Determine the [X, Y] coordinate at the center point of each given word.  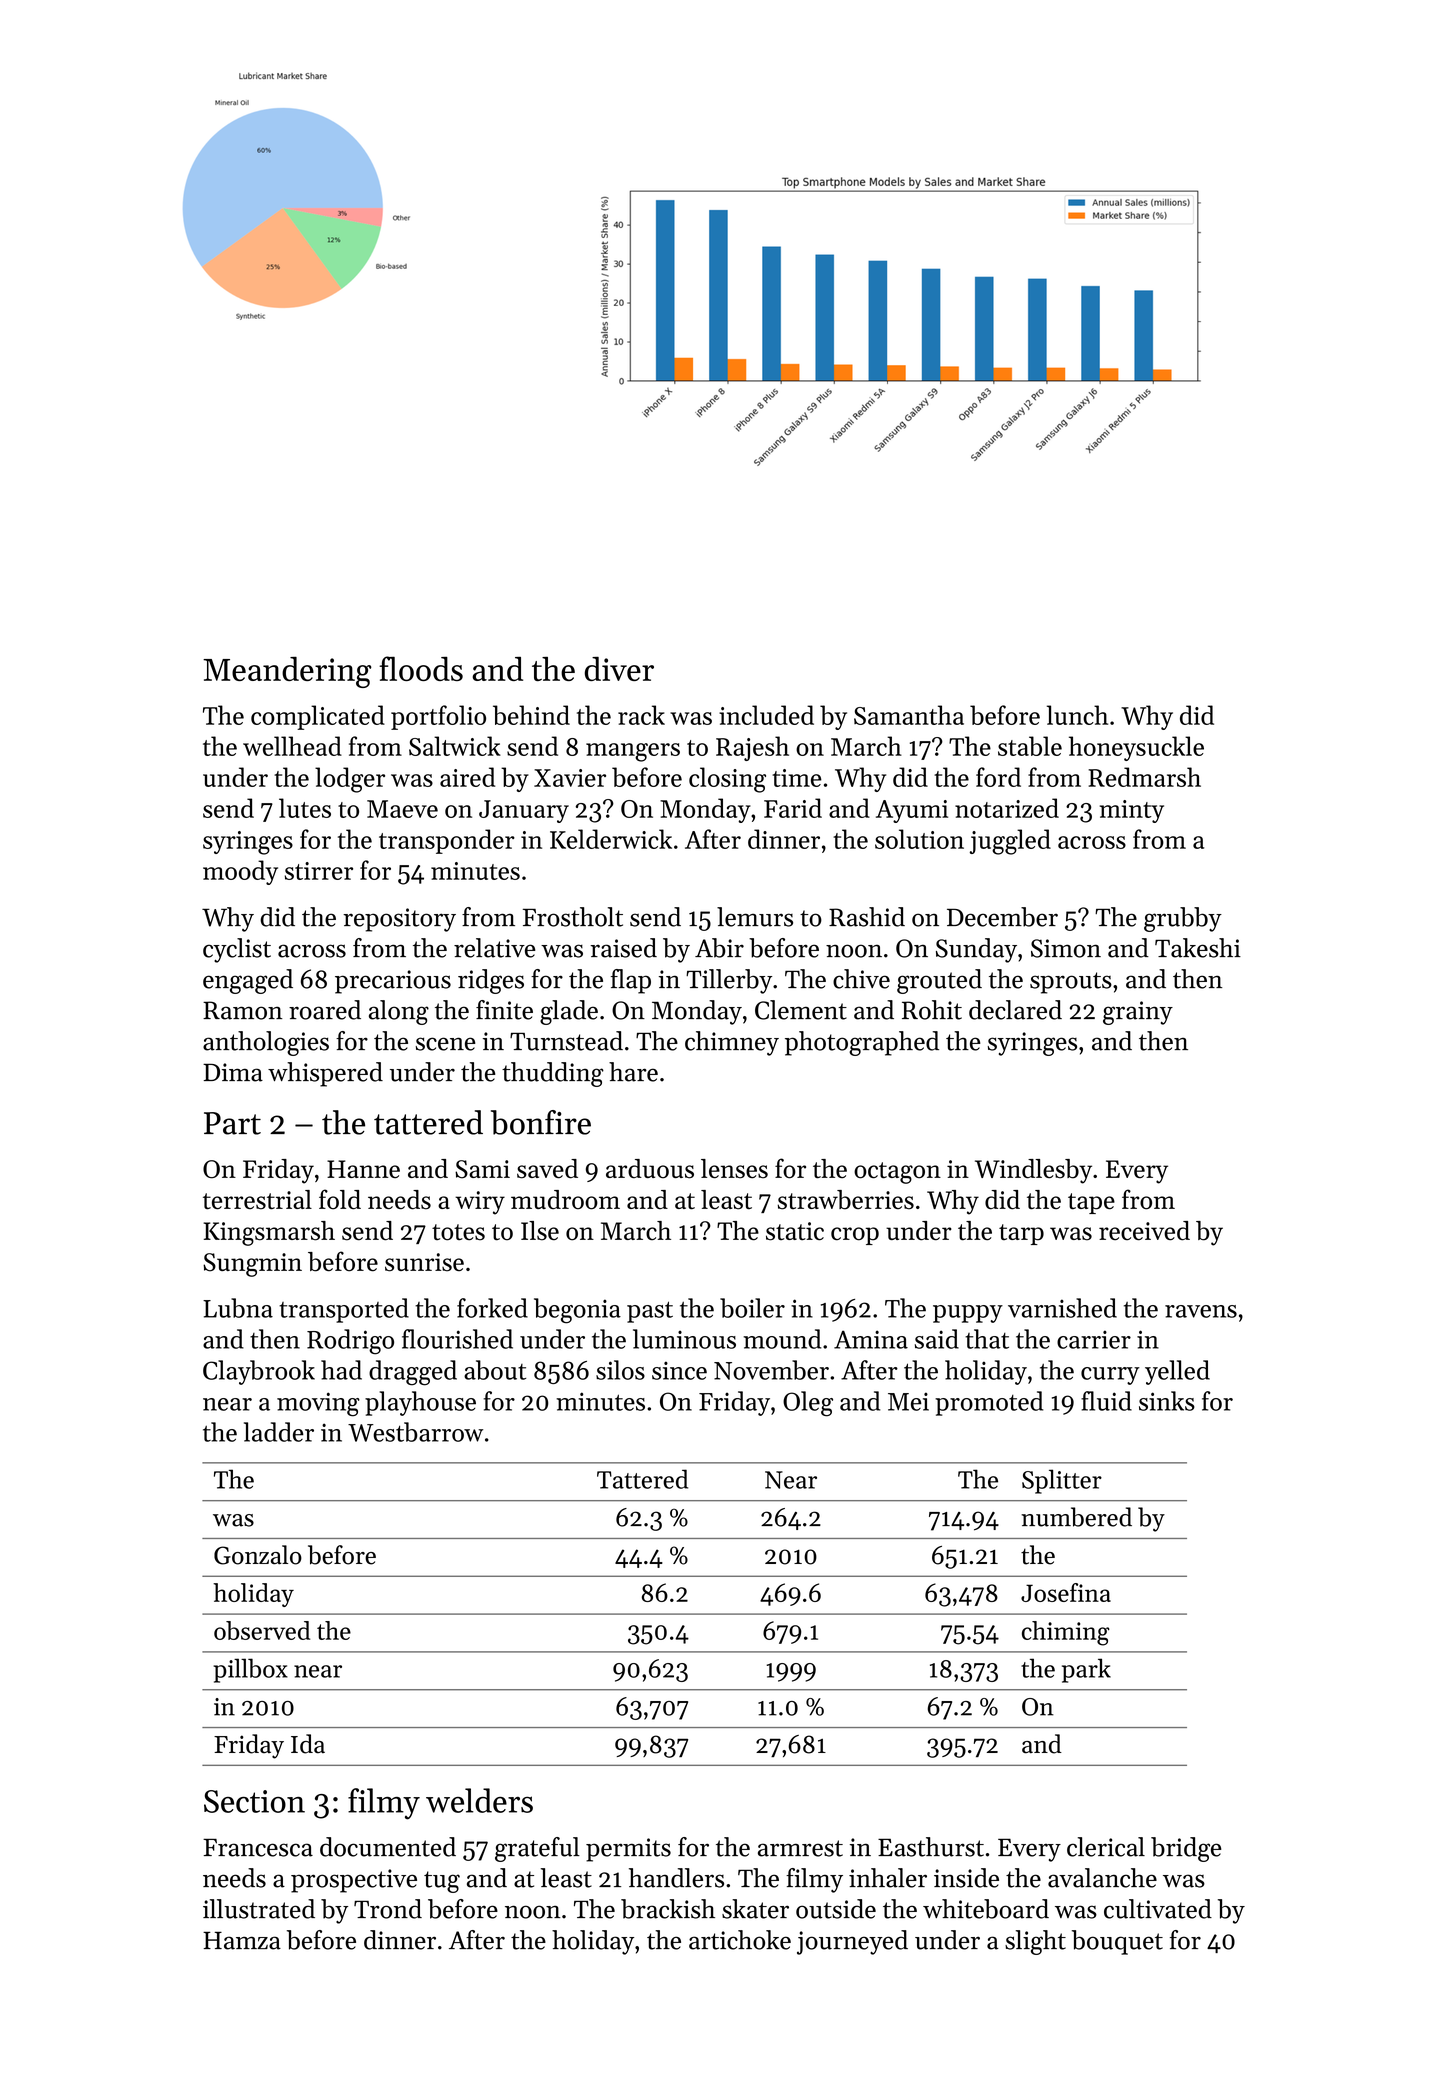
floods [421, 668]
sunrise [424, 1262]
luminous [684, 1339]
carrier [1094, 1339]
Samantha [909, 715]
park [1086, 1670]
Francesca [258, 1847]
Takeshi [1198, 948]
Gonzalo [258, 1555]
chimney [732, 1043]
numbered [1076, 1517]
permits [628, 1850]
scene [446, 1044]
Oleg [808, 1404]
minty [1132, 811]
